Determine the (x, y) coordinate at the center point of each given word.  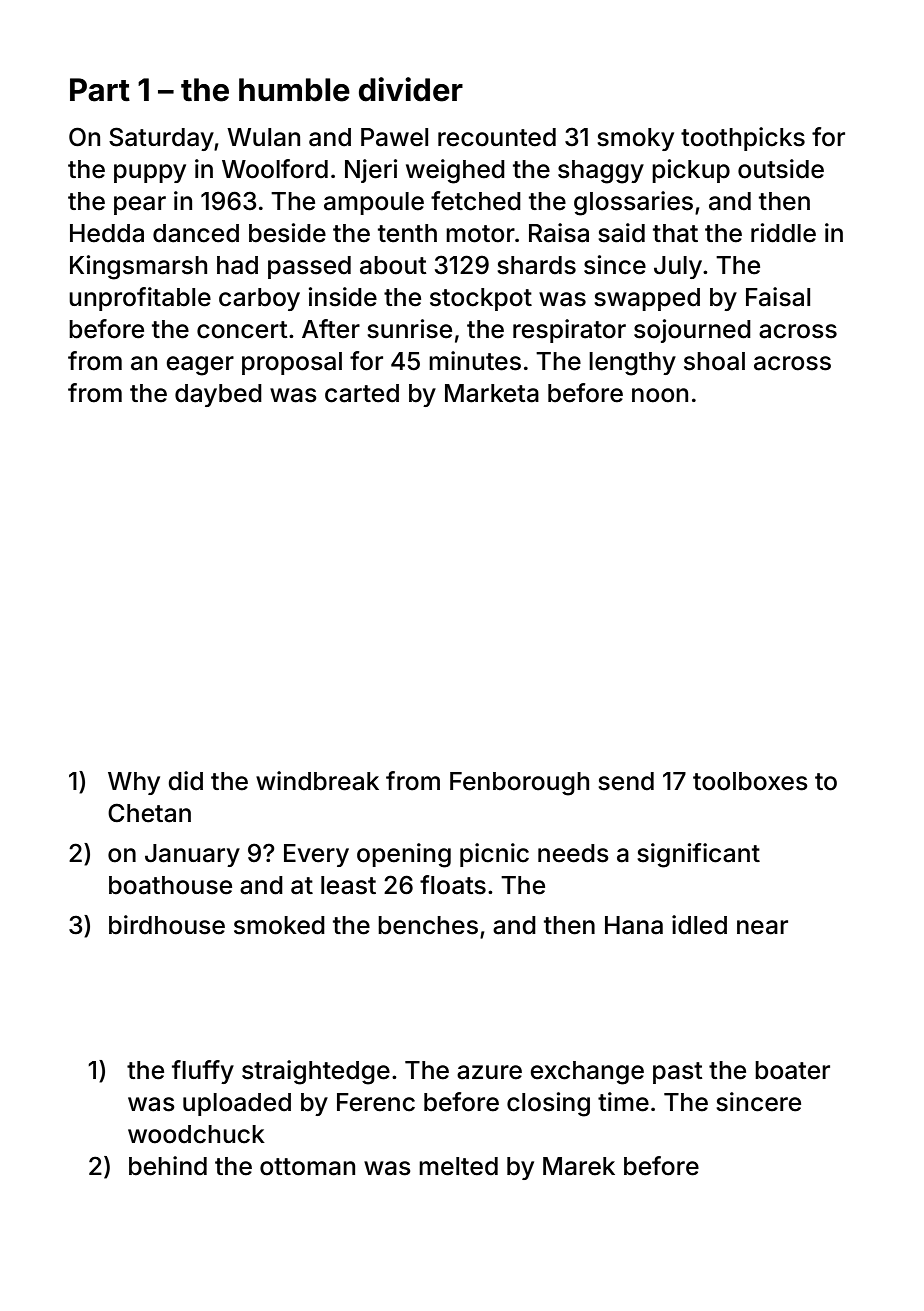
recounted (497, 137)
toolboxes (750, 781)
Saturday (161, 139)
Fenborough (519, 784)
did (185, 781)
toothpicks (743, 139)
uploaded (237, 1104)
